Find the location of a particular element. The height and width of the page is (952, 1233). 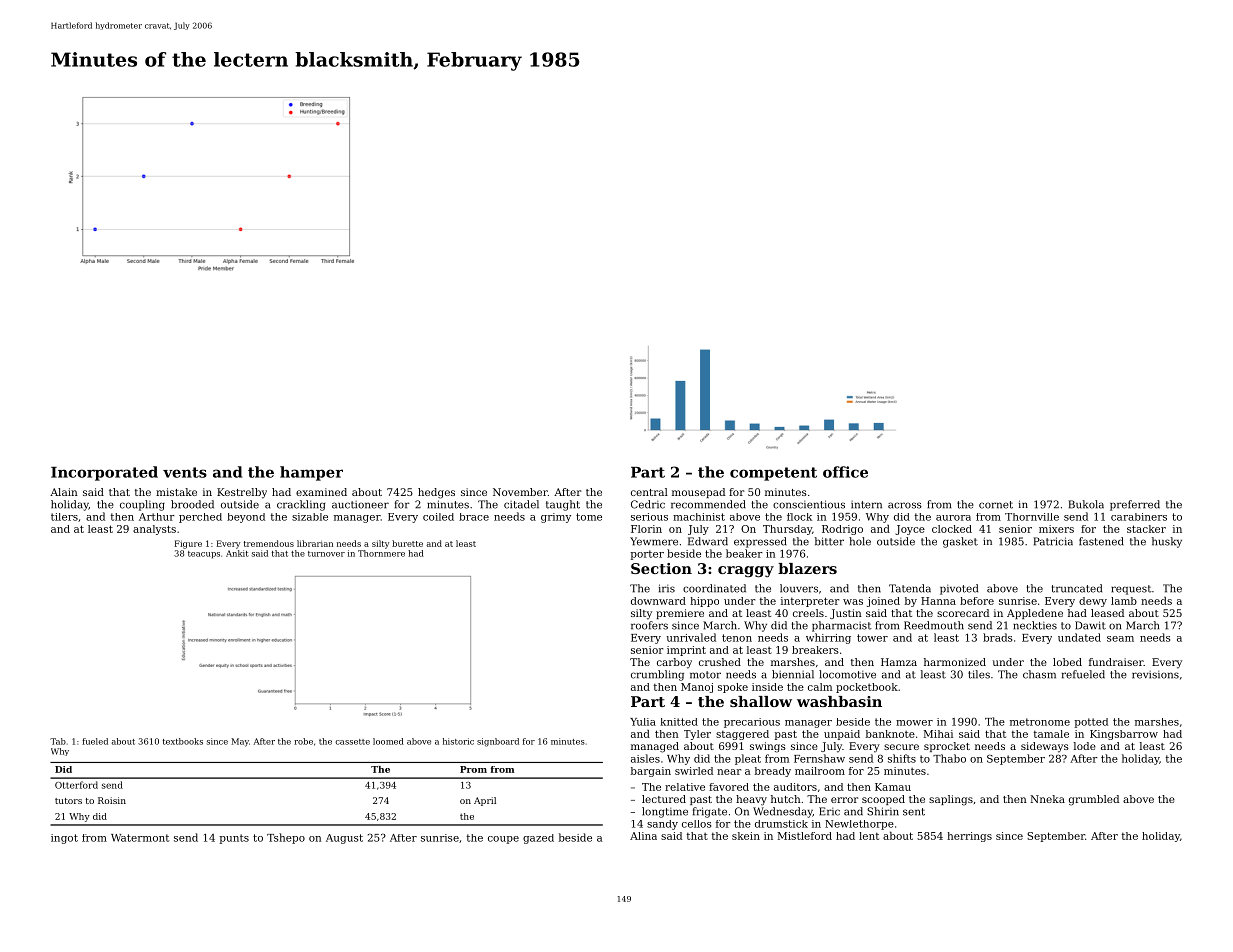

gasket is located at coordinates (960, 542).
